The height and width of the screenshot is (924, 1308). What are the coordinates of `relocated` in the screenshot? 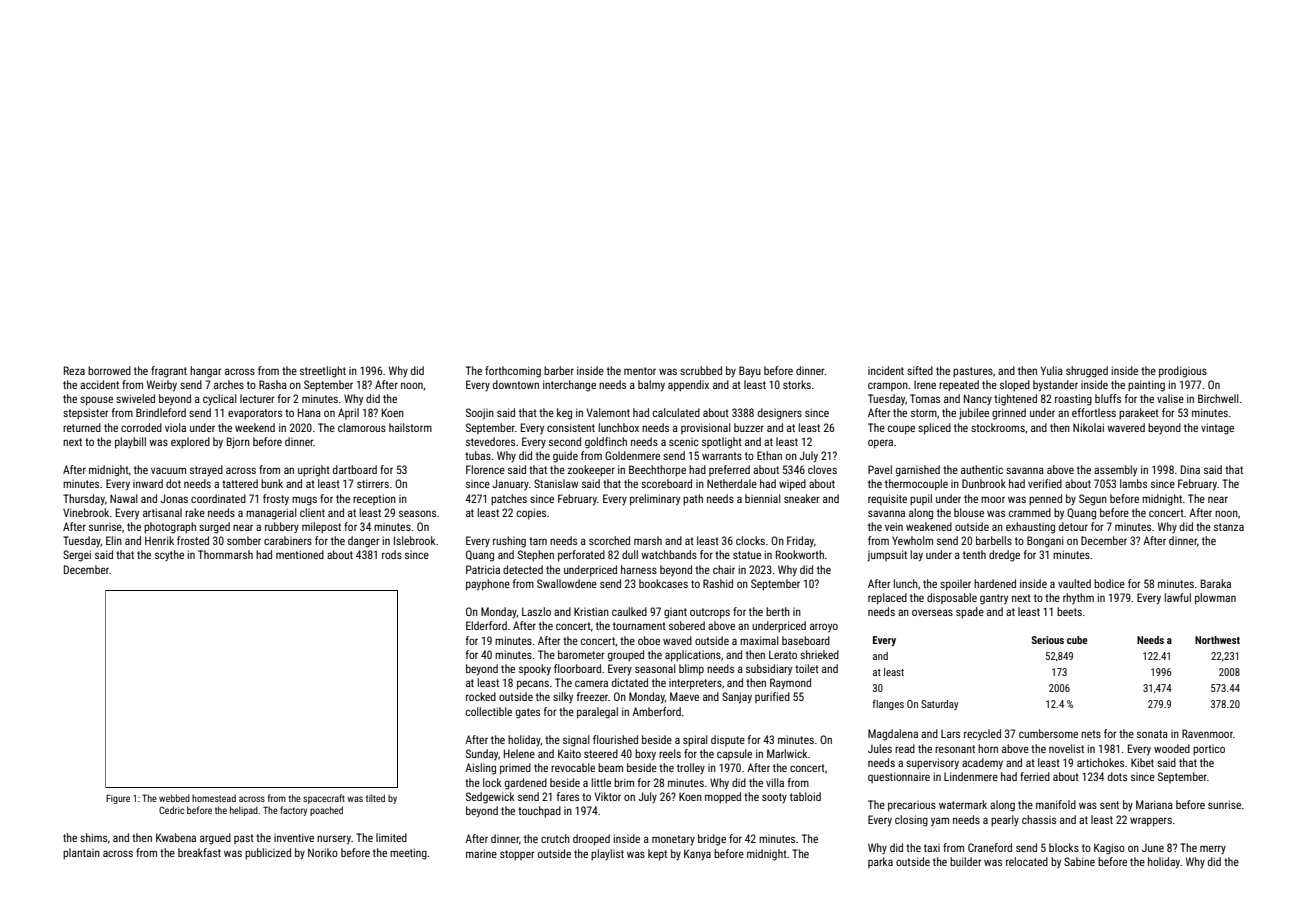 It's located at (1027, 861).
